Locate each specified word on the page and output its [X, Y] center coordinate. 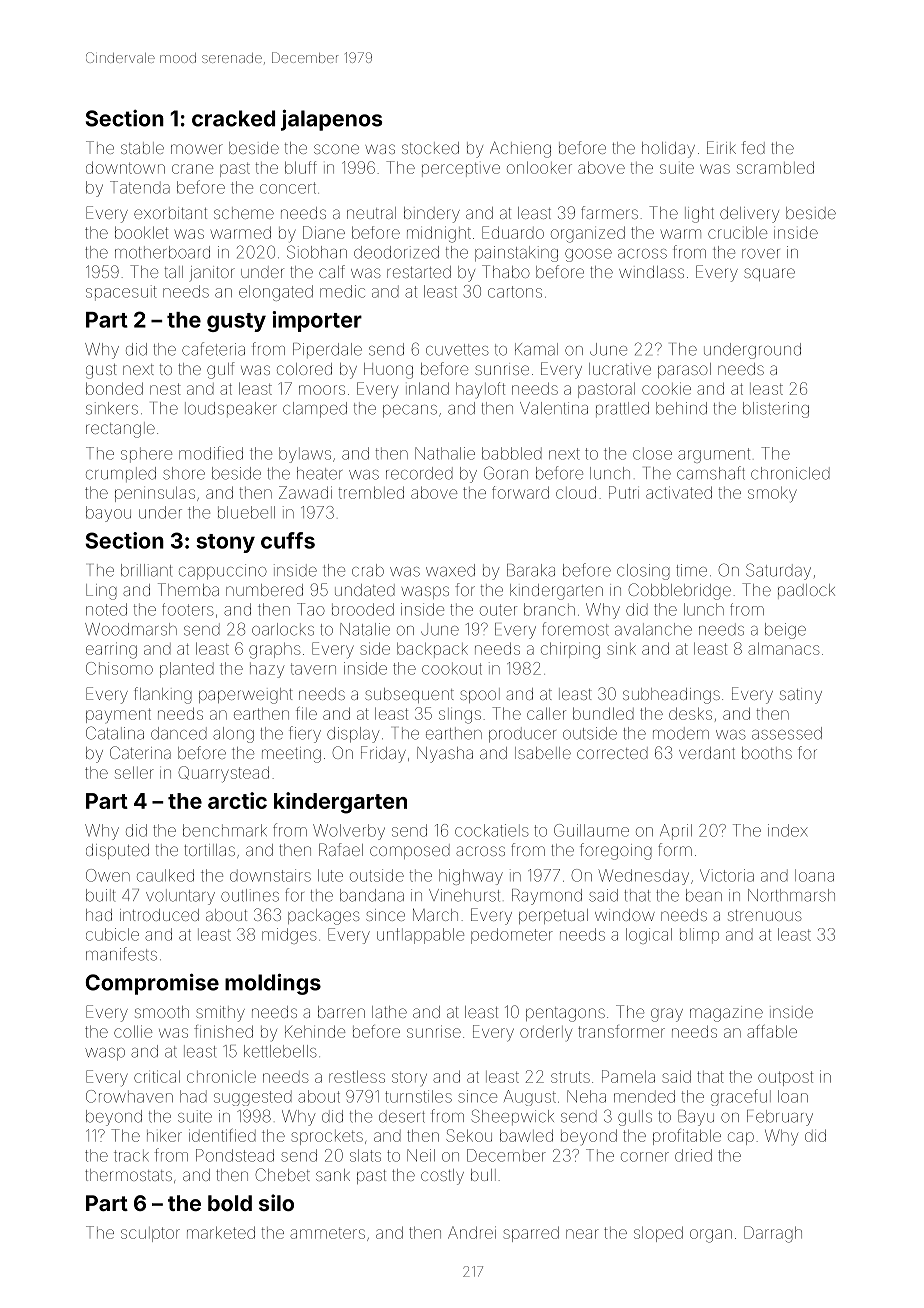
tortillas [209, 850]
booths [767, 753]
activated [679, 492]
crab [368, 570]
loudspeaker [230, 409]
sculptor [150, 1234]
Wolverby [349, 832]
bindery [432, 215]
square [769, 274]
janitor [212, 274]
